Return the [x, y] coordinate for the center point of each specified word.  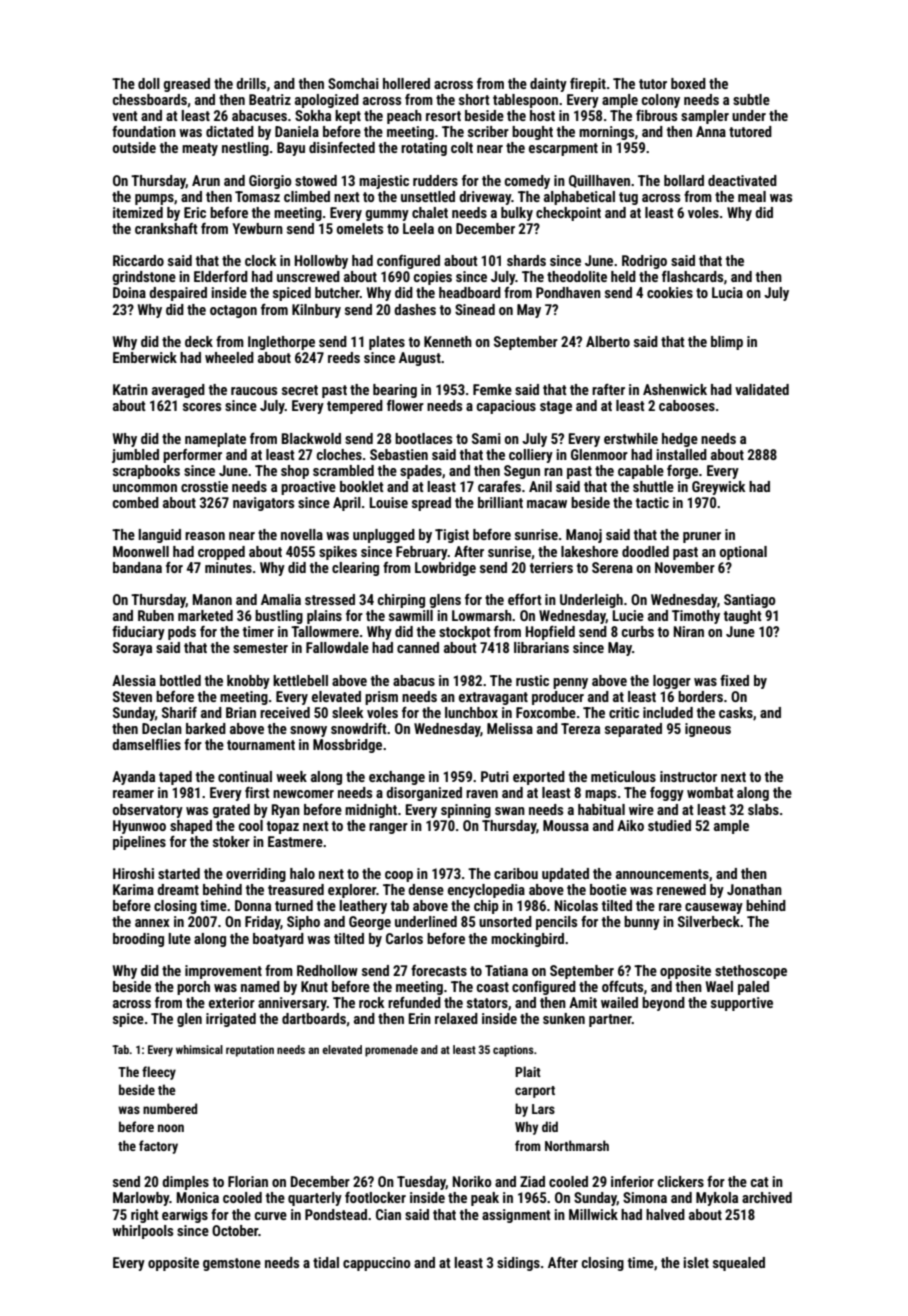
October [235, 1230]
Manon [212, 599]
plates [387, 343]
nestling [245, 149]
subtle [751, 99]
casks [736, 712]
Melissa [510, 728]
